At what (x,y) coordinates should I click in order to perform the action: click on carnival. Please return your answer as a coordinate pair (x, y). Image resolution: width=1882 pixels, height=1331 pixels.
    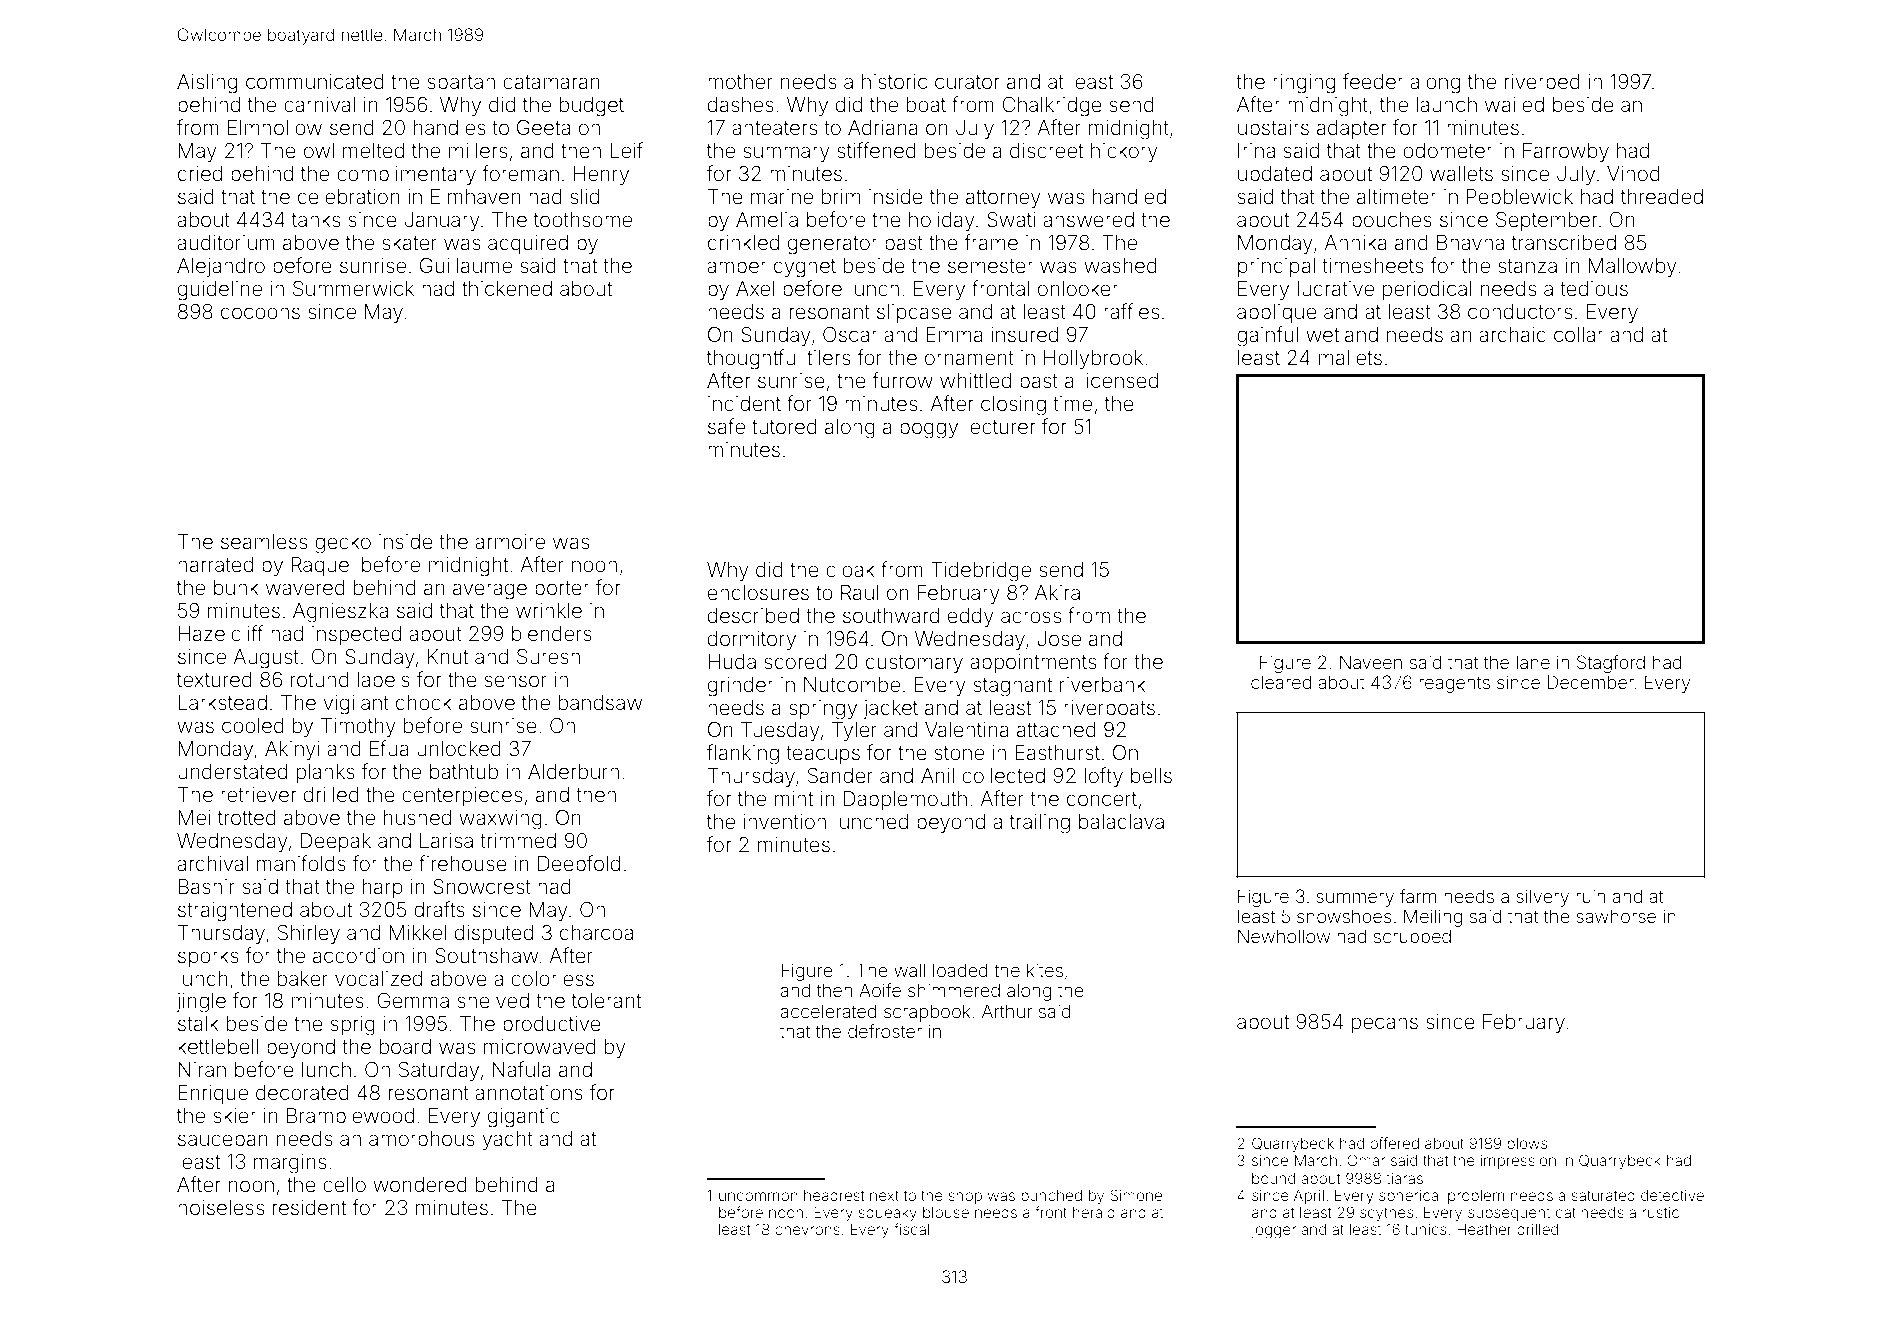
    Looking at the image, I should click on (319, 104).
